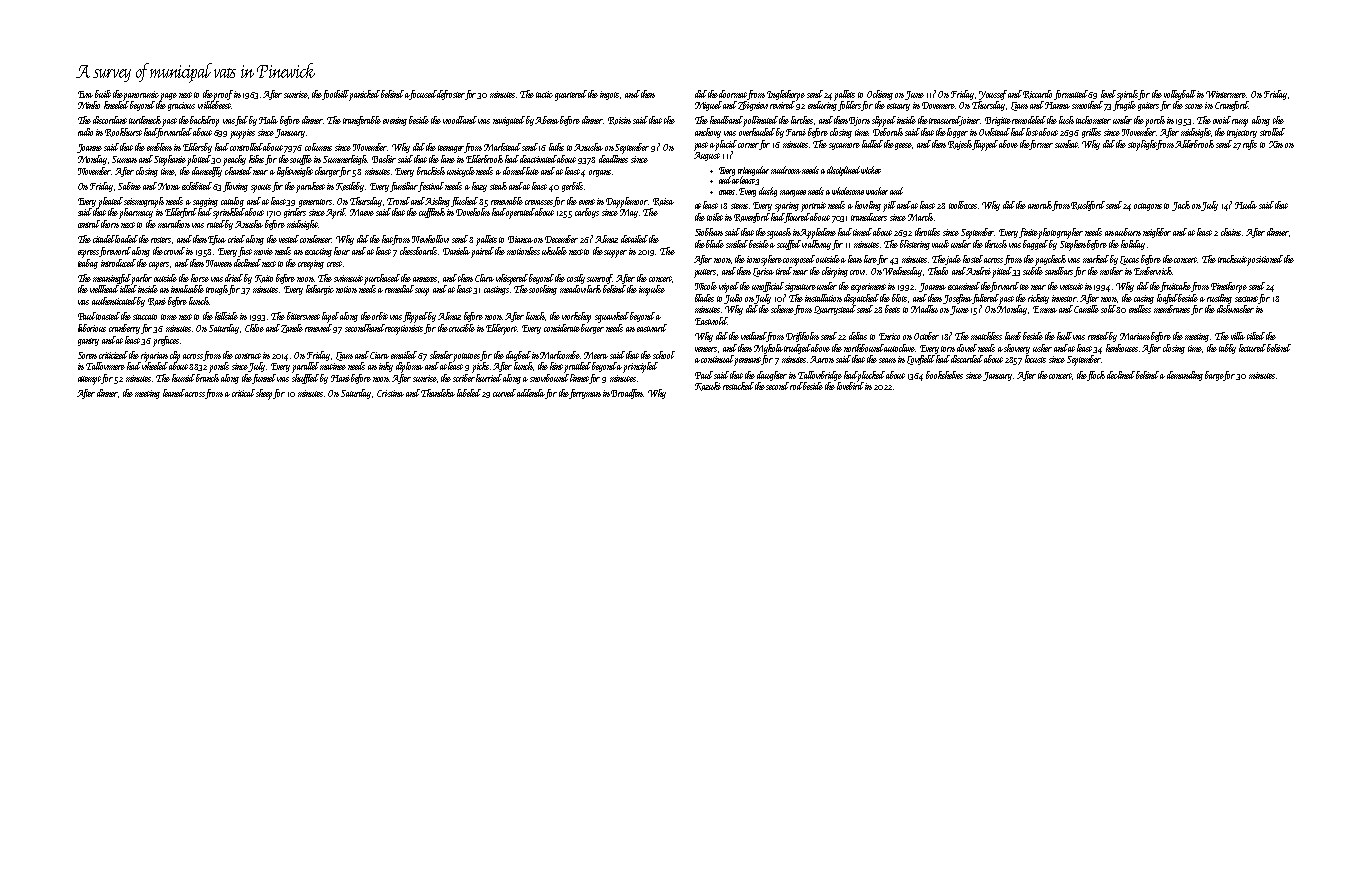 The height and width of the image is (887, 1372). I want to click on ingots, so click(609, 95).
